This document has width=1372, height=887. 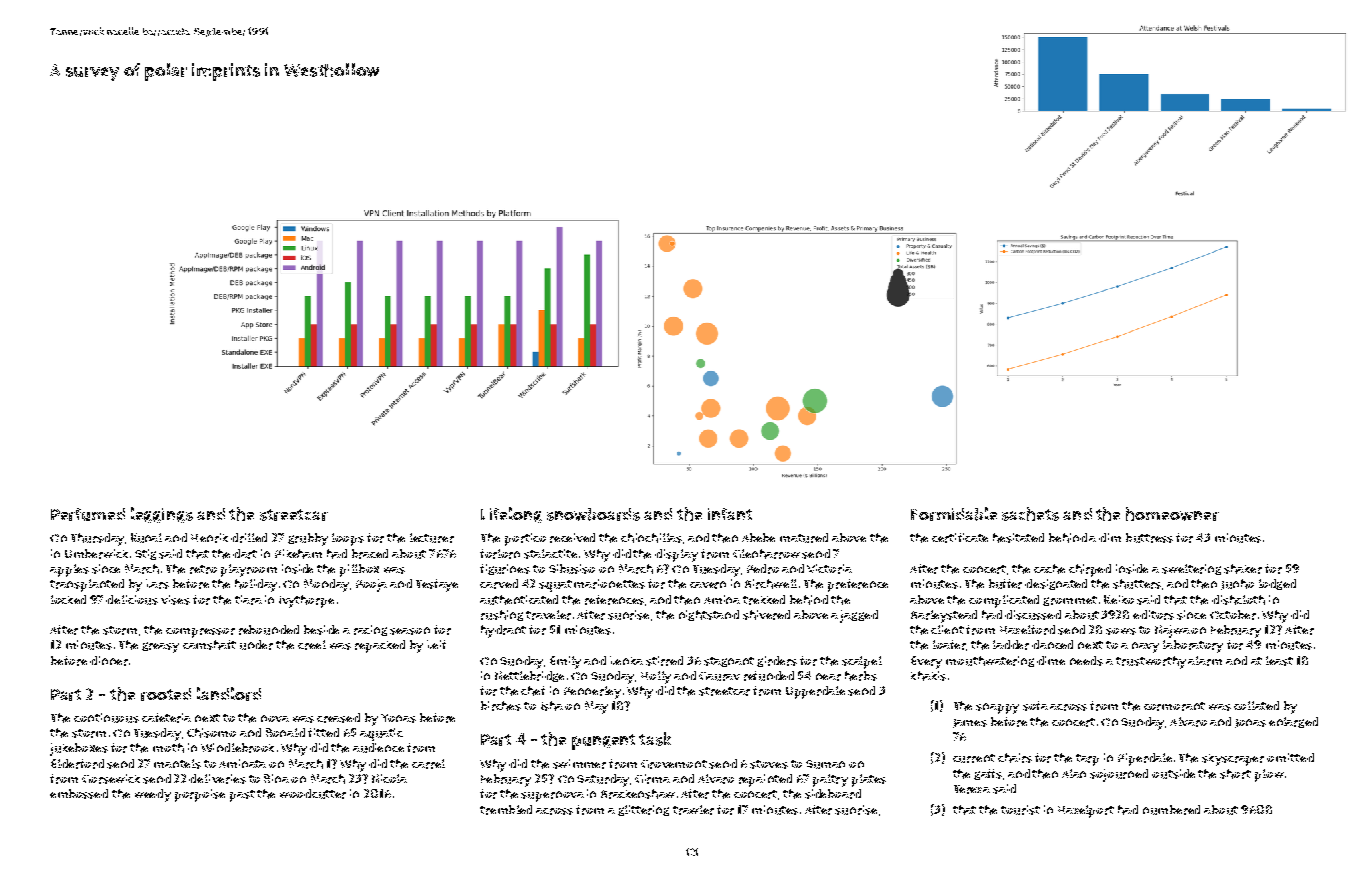 I want to click on collated, so click(x=1256, y=705).
